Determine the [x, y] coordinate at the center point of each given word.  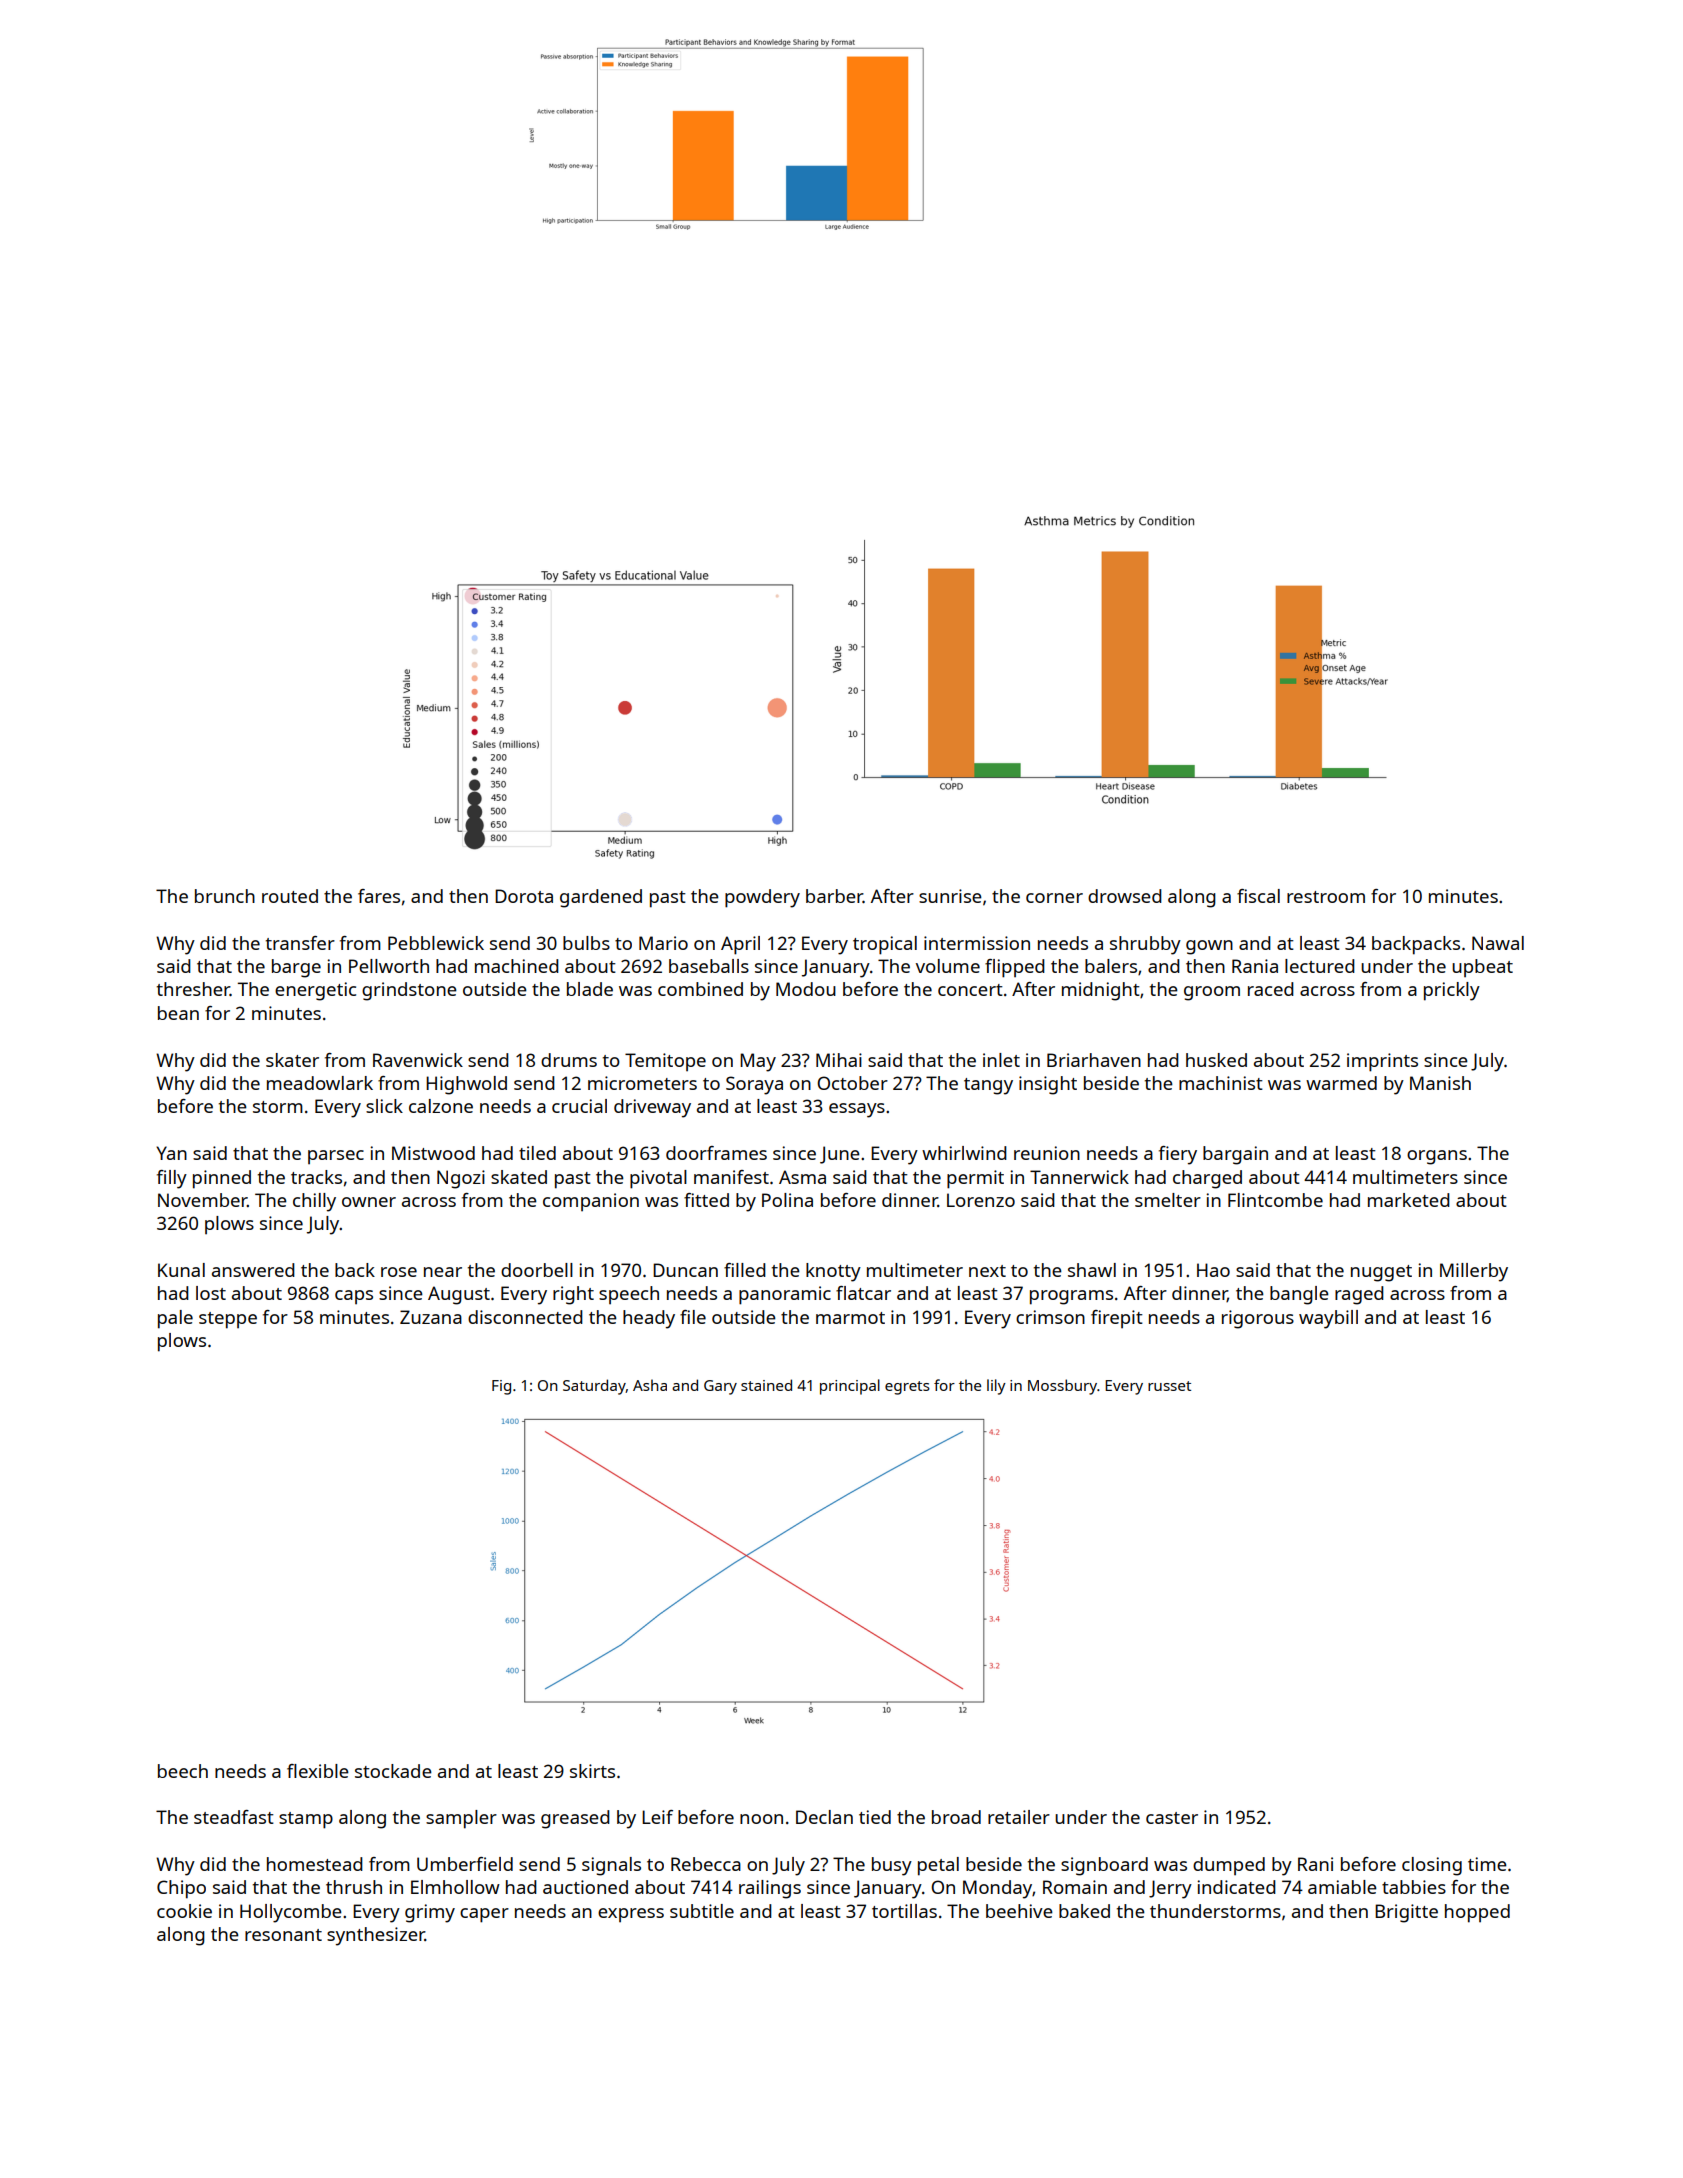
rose [399, 1272]
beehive [1019, 1911]
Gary [720, 1387]
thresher [193, 989]
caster [1172, 1818]
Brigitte [1406, 1913]
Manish [1440, 1083]
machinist [1221, 1083]
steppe [228, 1320]
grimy [430, 1913]
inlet [1001, 1060]
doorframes [716, 1153]
